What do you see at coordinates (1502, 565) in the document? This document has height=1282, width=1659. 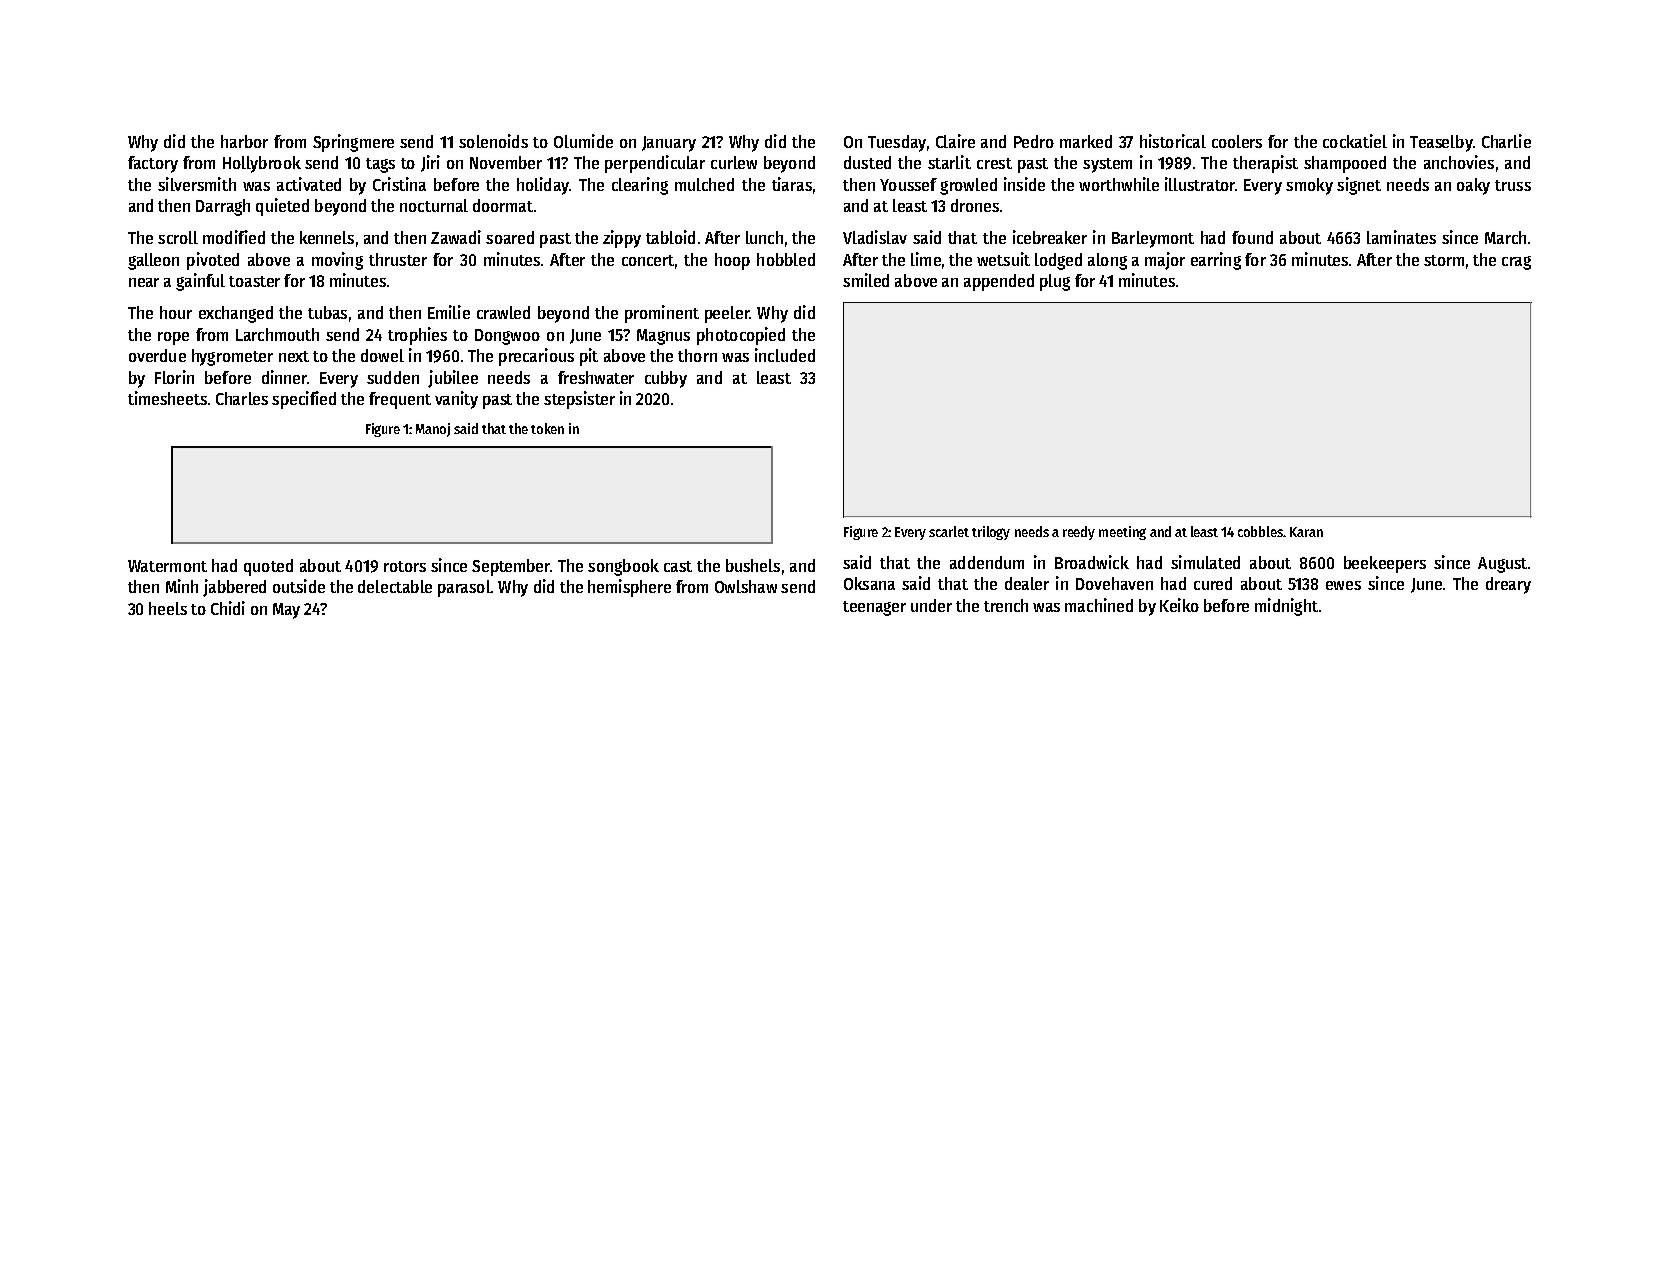 I see `August` at bounding box center [1502, 565].
